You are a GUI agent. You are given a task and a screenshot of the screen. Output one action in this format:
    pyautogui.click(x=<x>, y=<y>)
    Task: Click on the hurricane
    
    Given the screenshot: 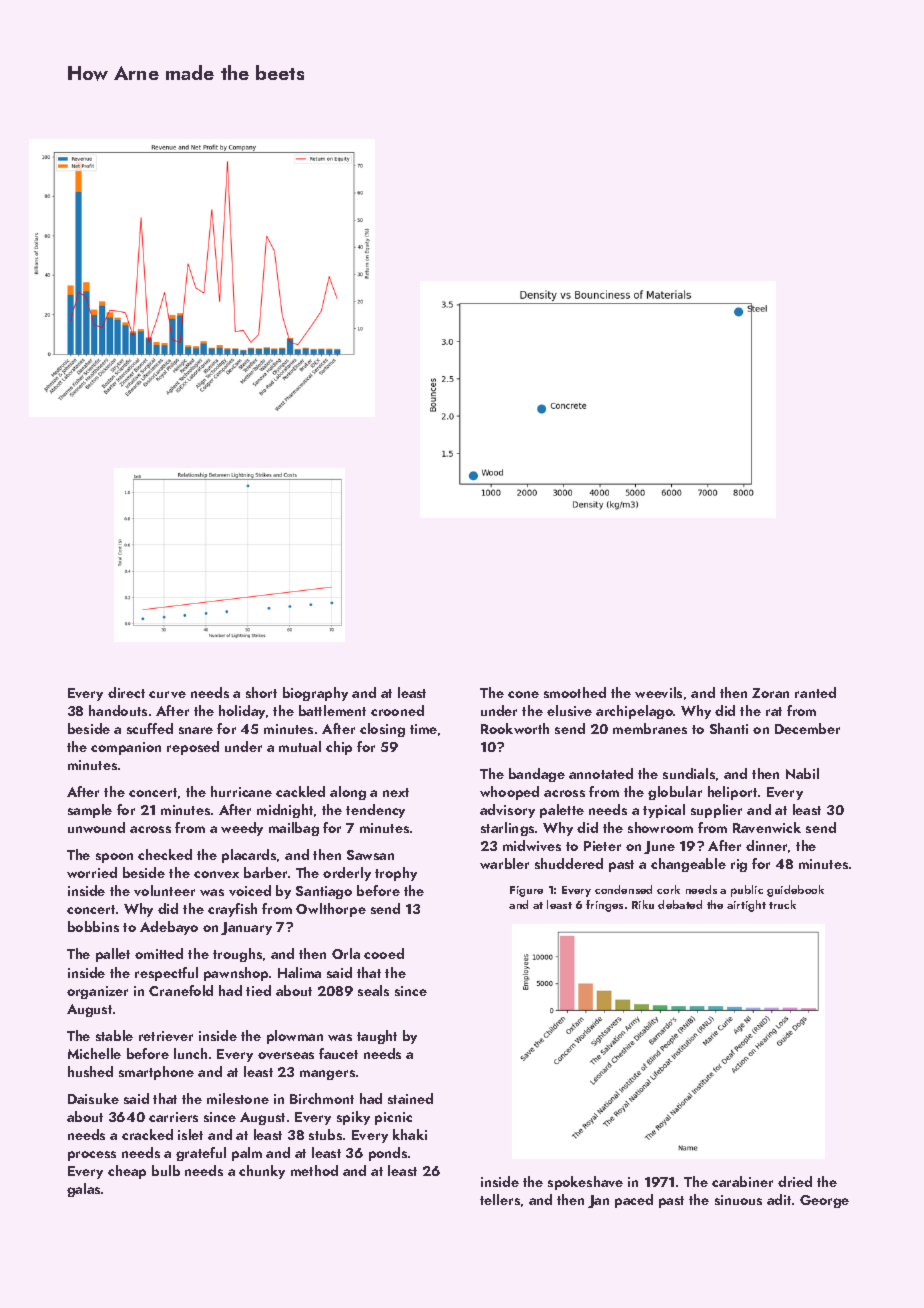 What is the action you would take?
    pyautogui.click(x=241, y=791)
